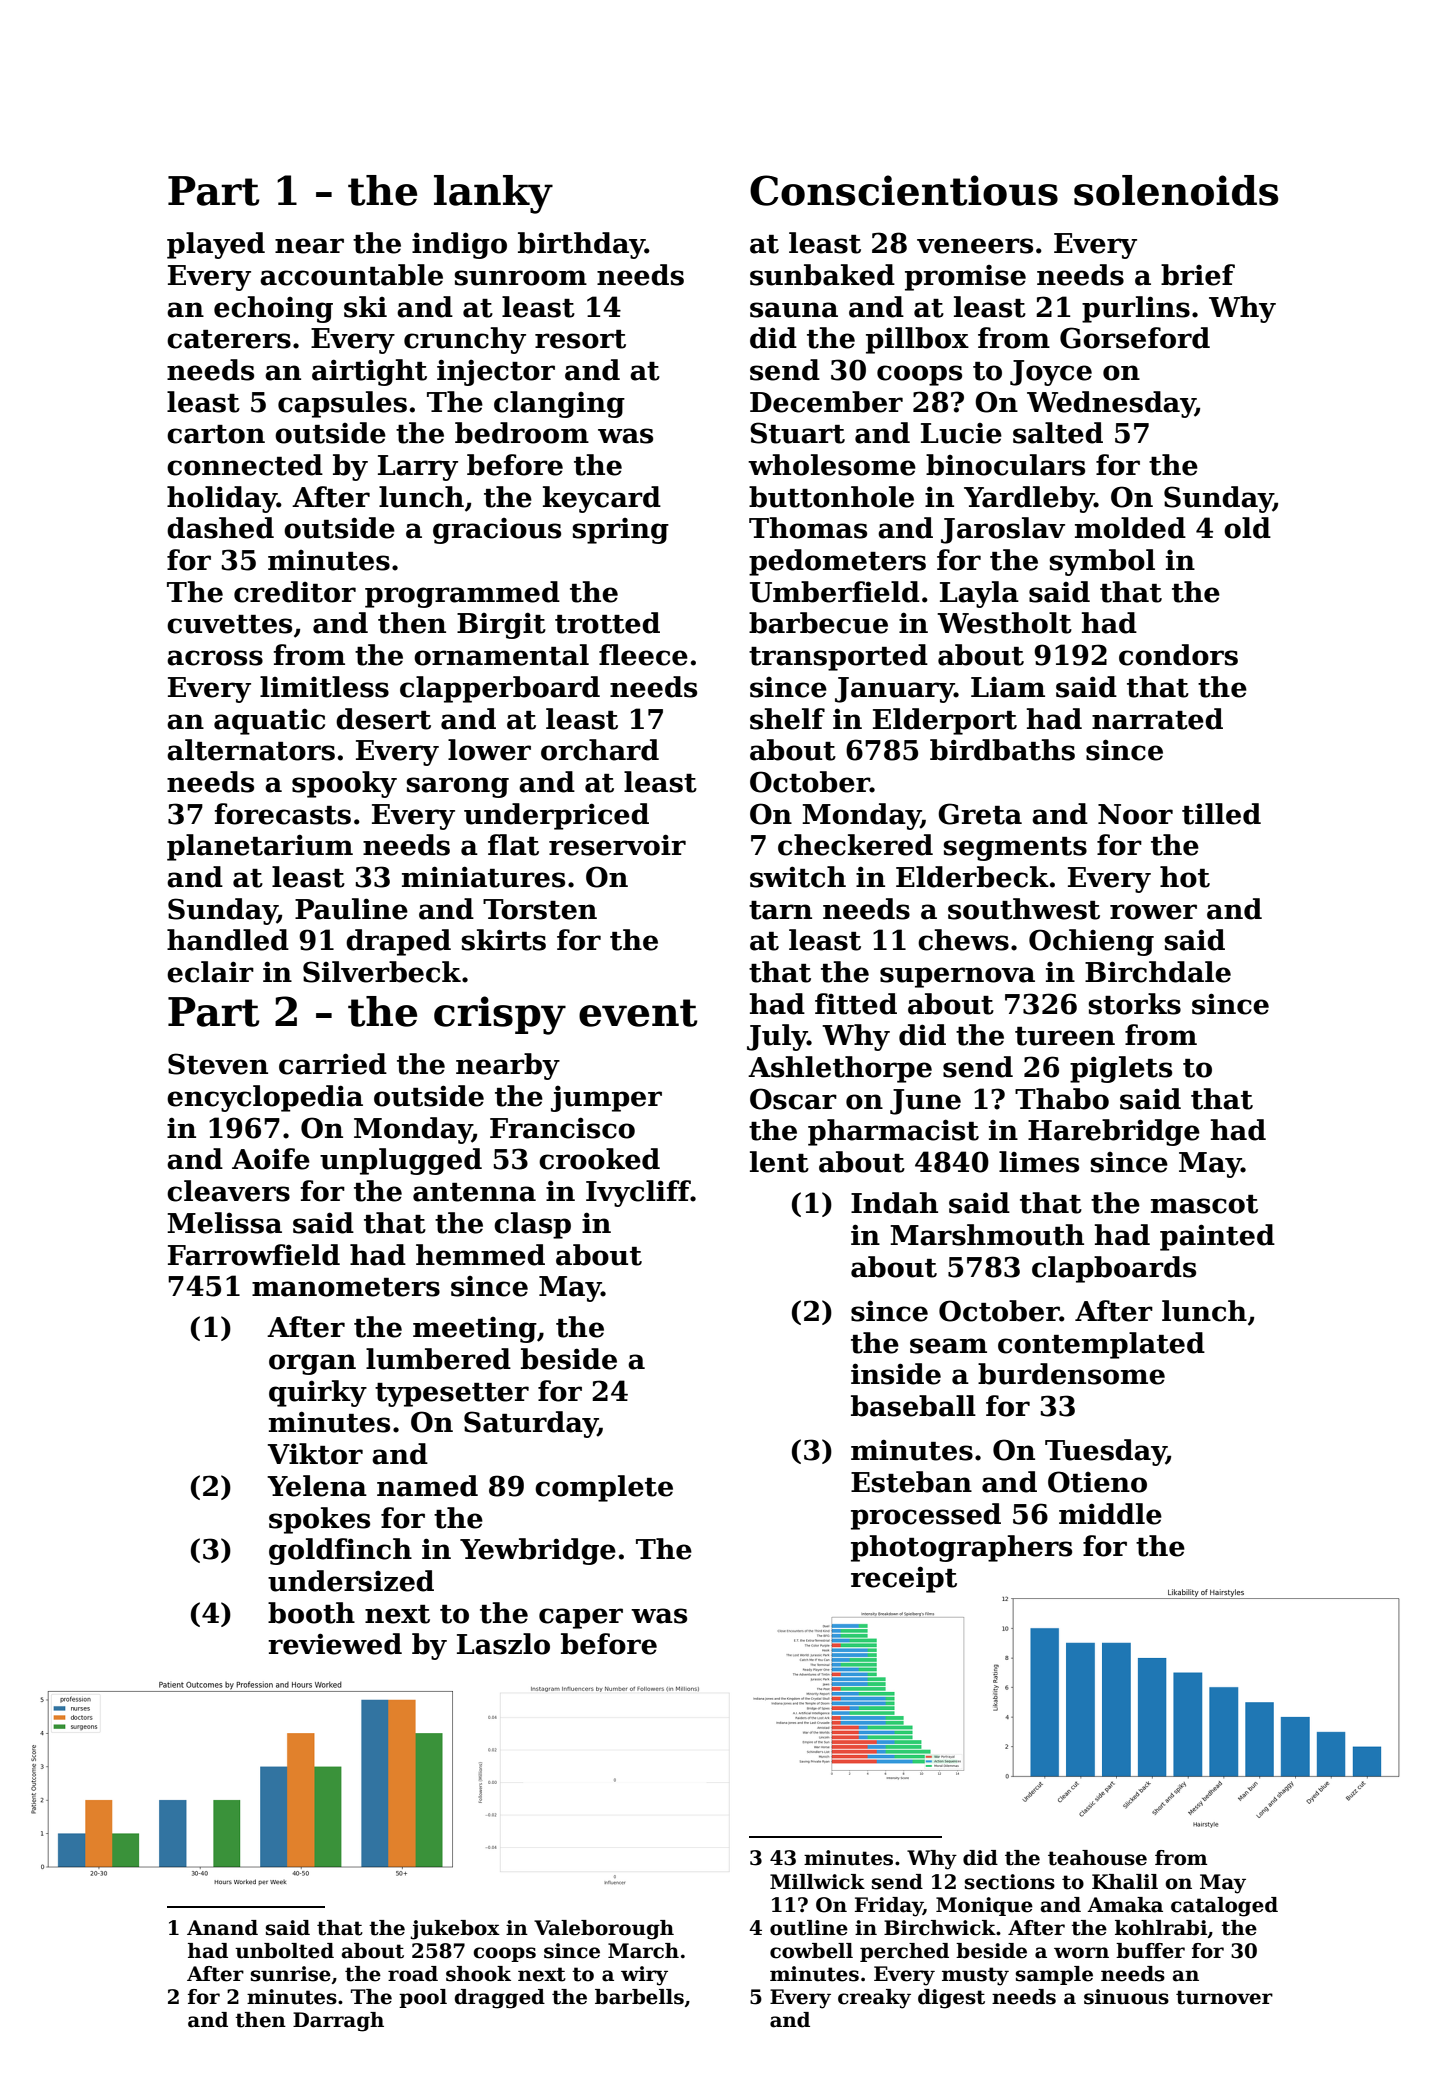 The height and width of the screenshot is (2100, 1450). I want to click on sunroom, so click(521, 278).
